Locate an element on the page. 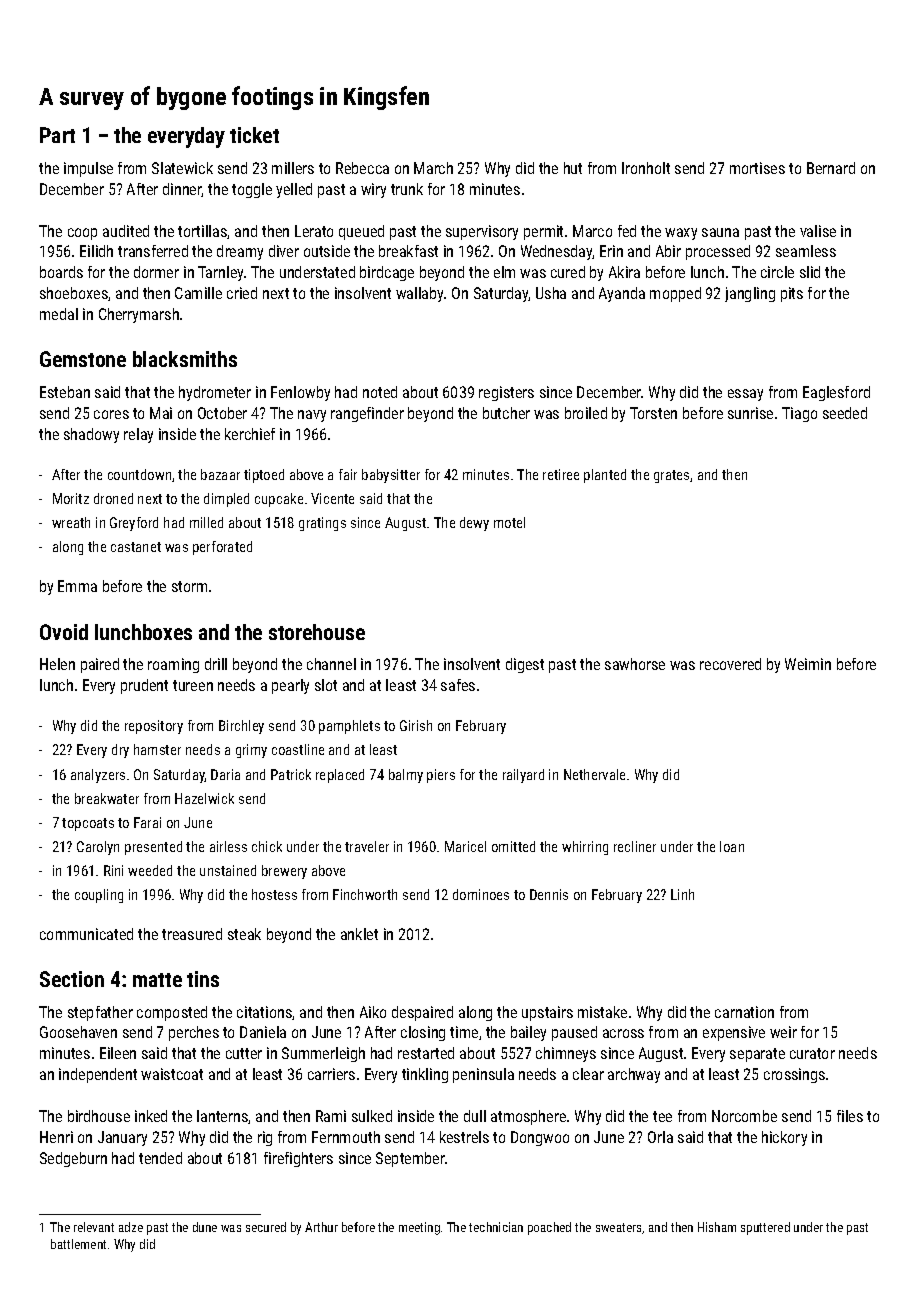  tins is located at coordinates (203, 979).
